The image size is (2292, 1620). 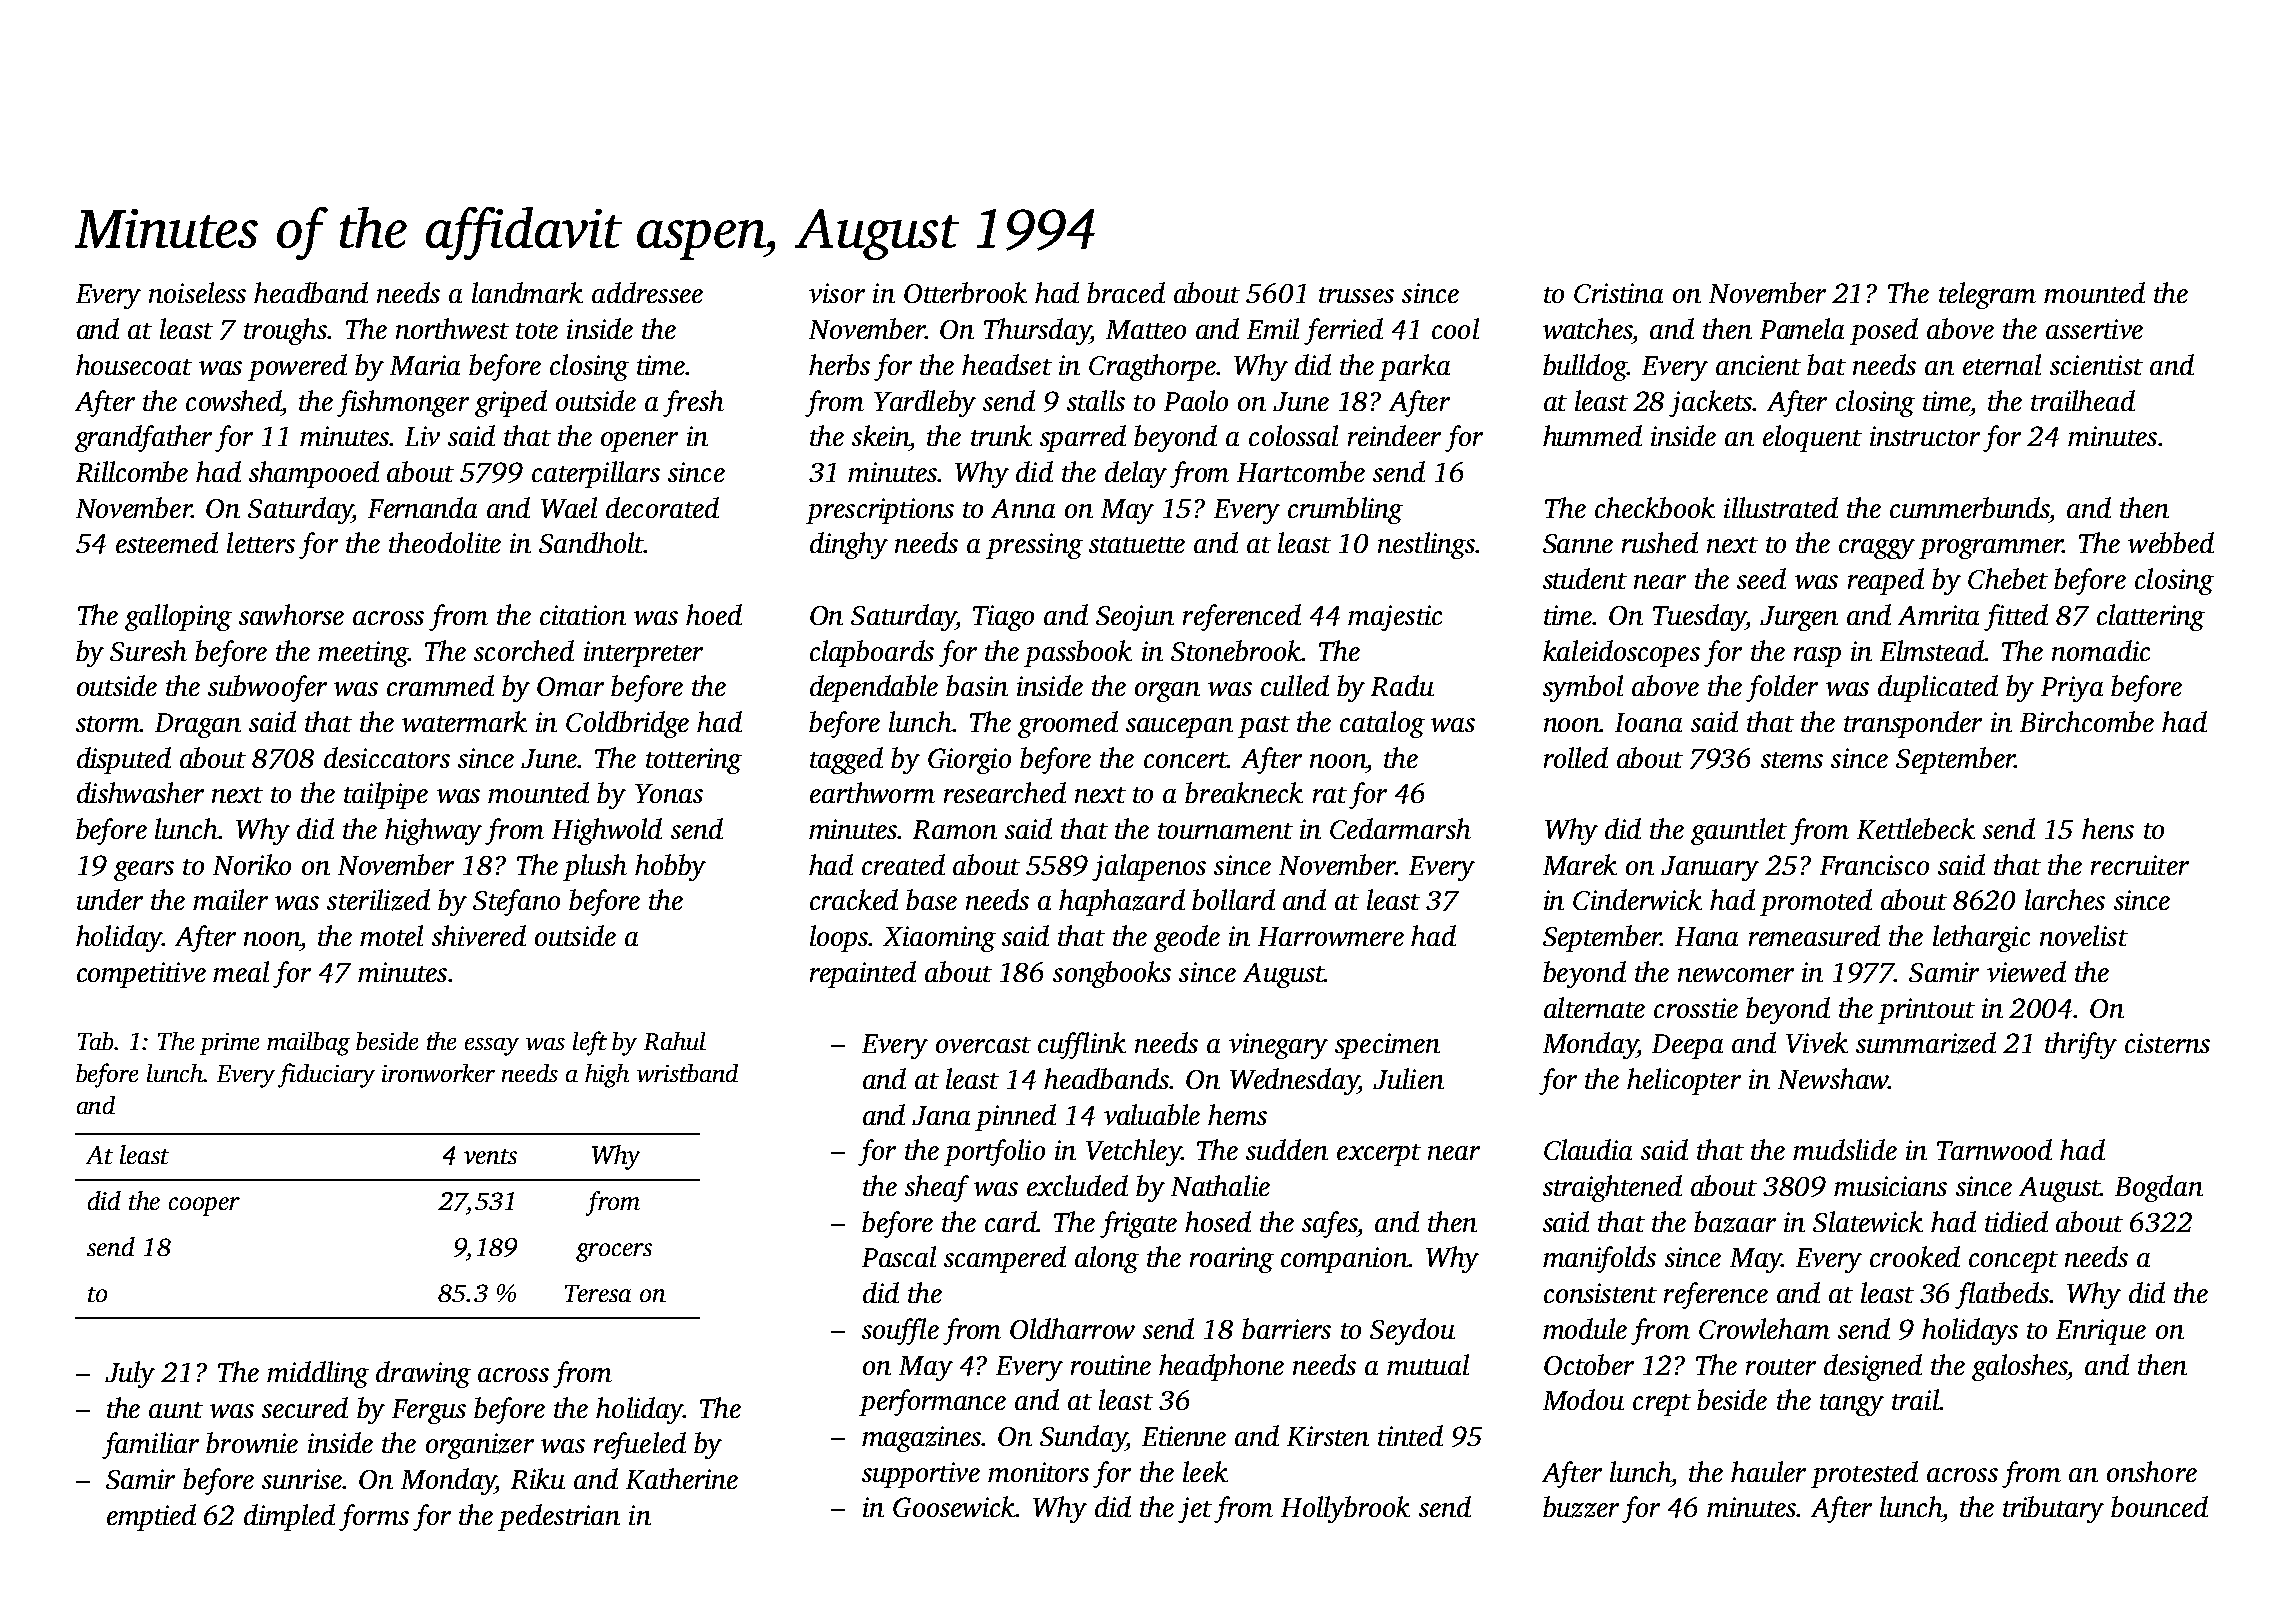 What do you see at coordinates (204, 1206) in the image?
I see `cooper` at bounding box center [204, 1206].
